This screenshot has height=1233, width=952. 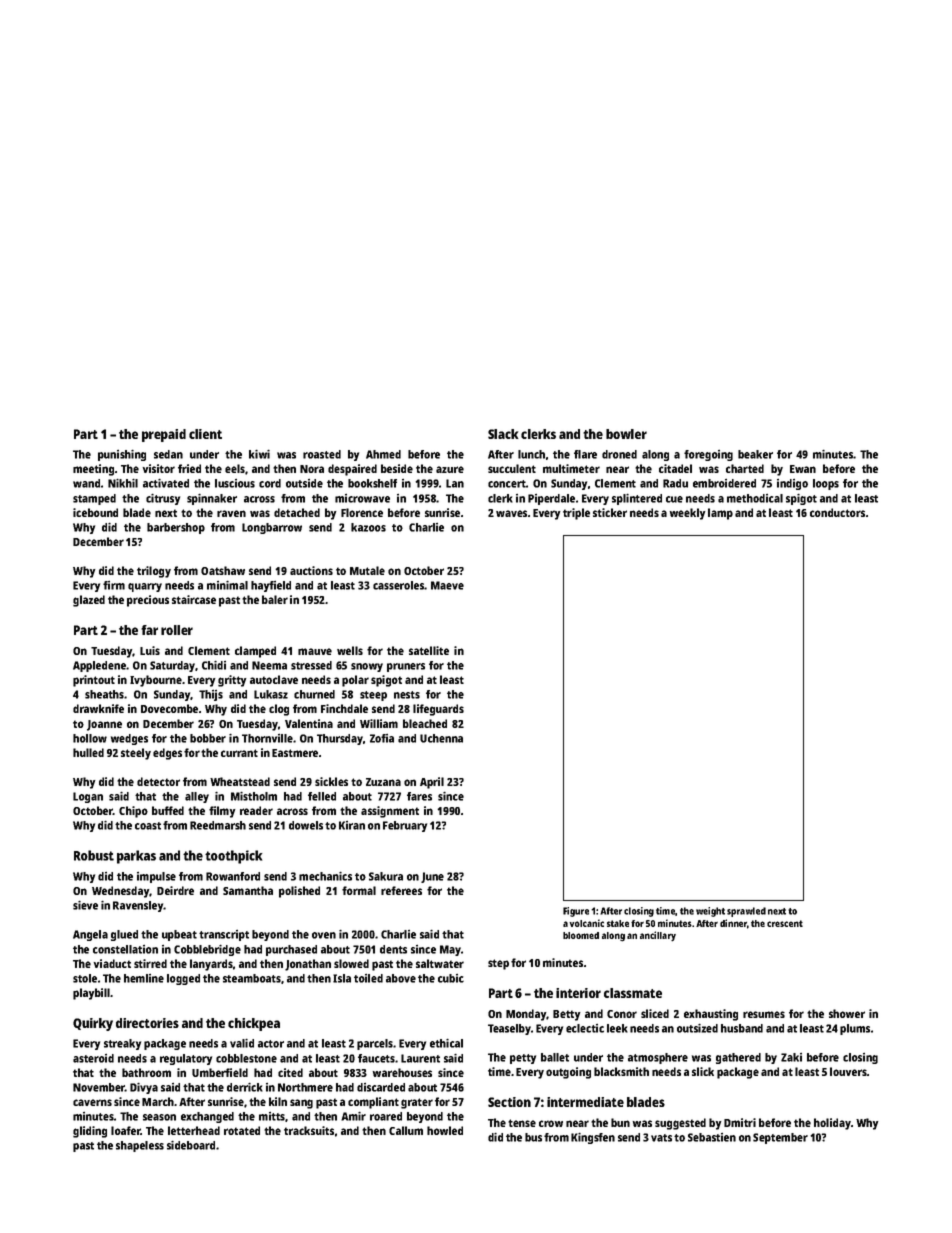 I want to click on baler, so click(x=275, y=599).
